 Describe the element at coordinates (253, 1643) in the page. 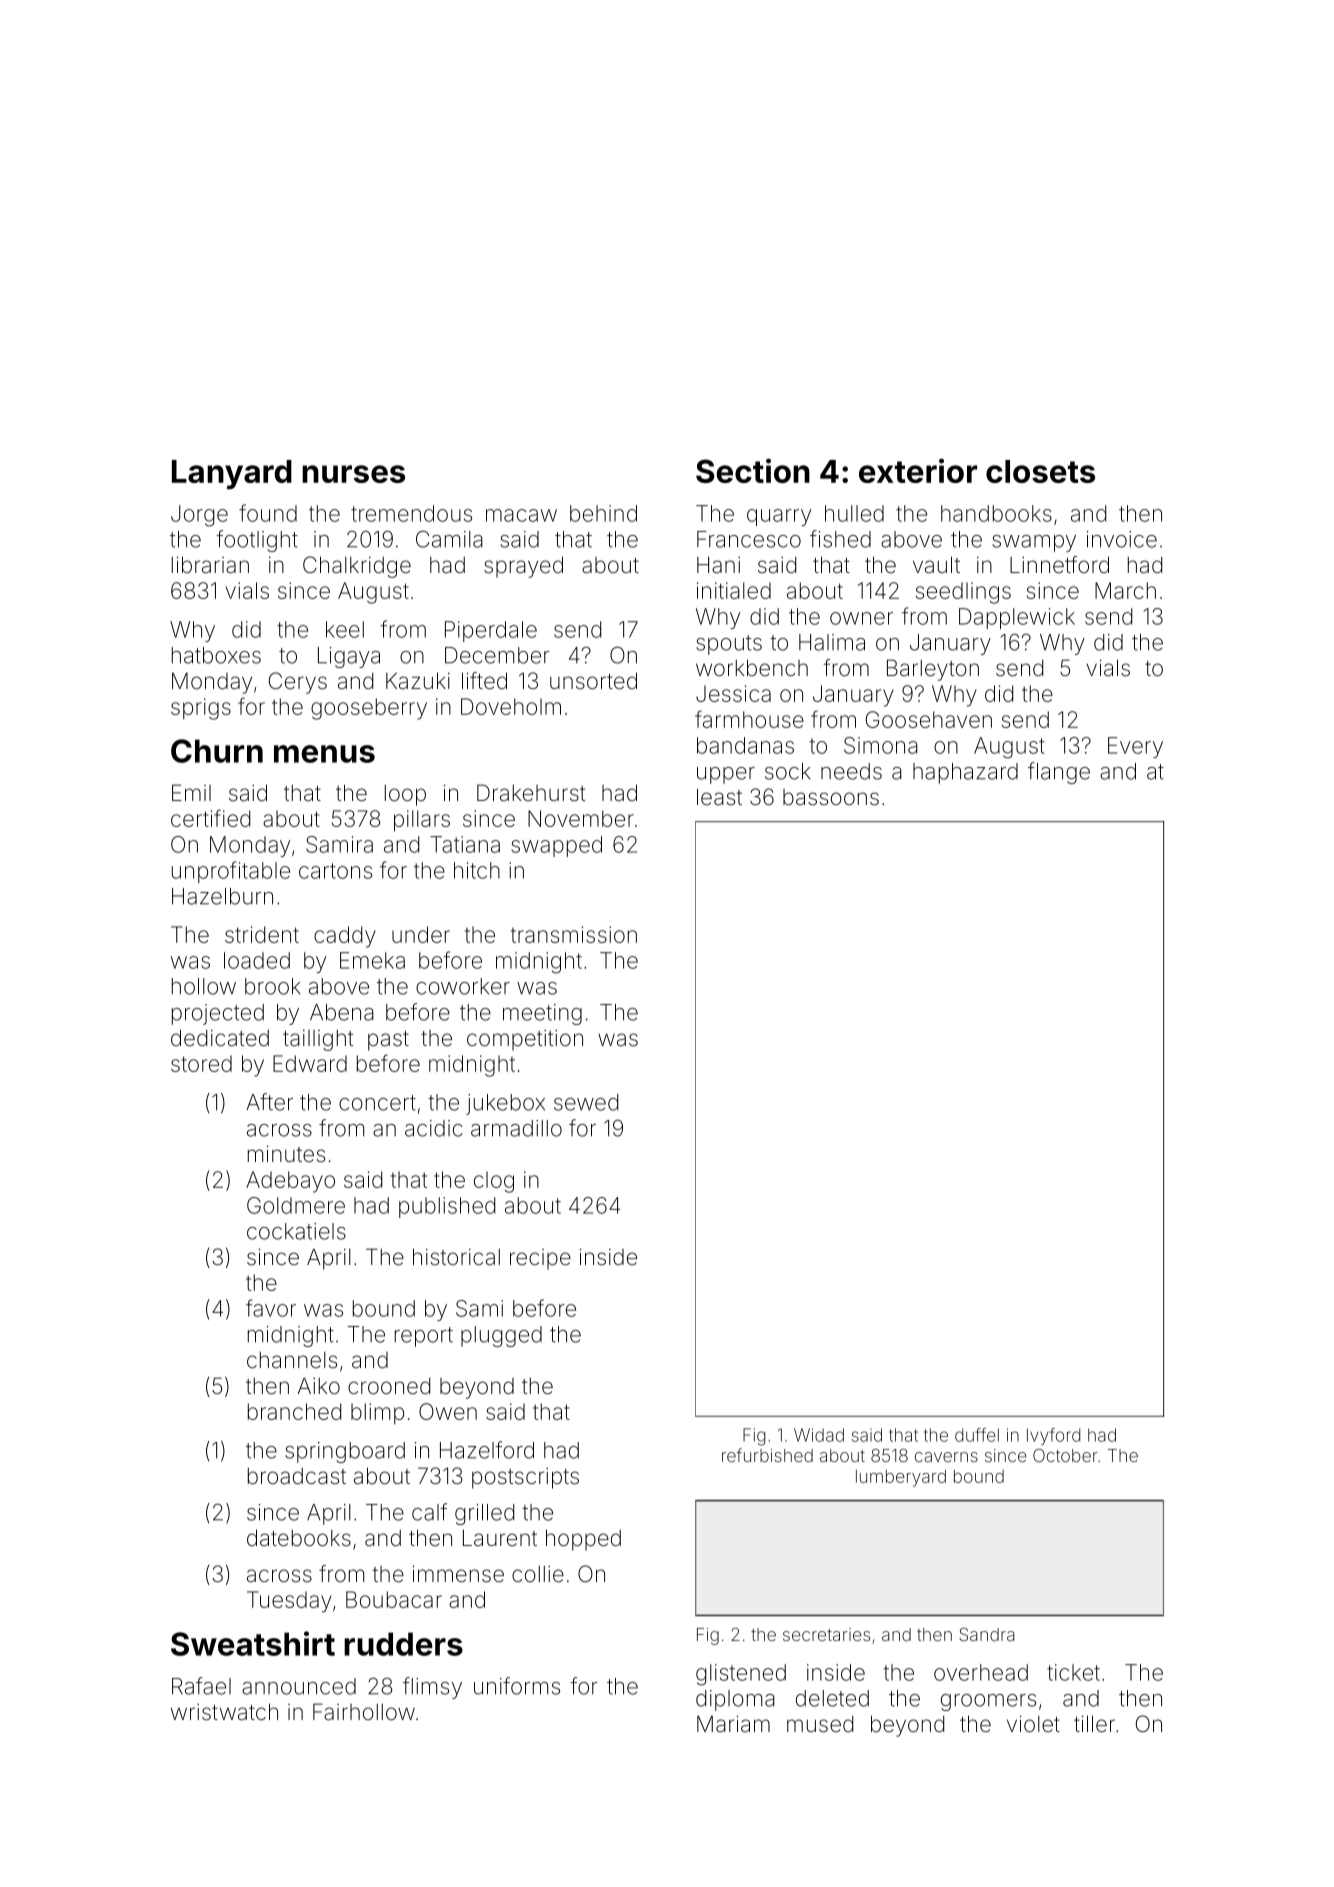

I see `Sweatshirt` at that location.
